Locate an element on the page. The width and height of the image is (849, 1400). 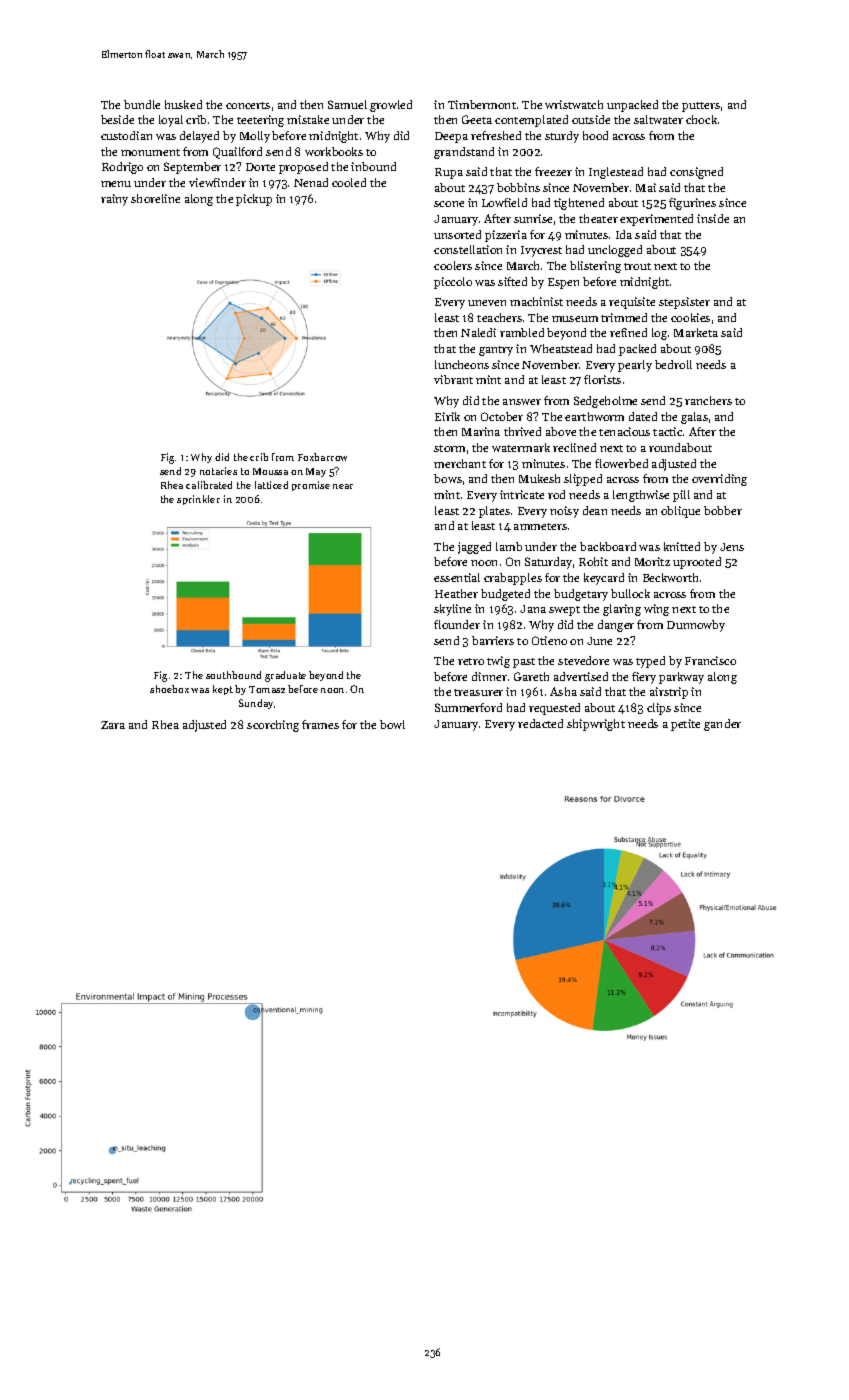
loyal is located at coordinates (171, 121).
